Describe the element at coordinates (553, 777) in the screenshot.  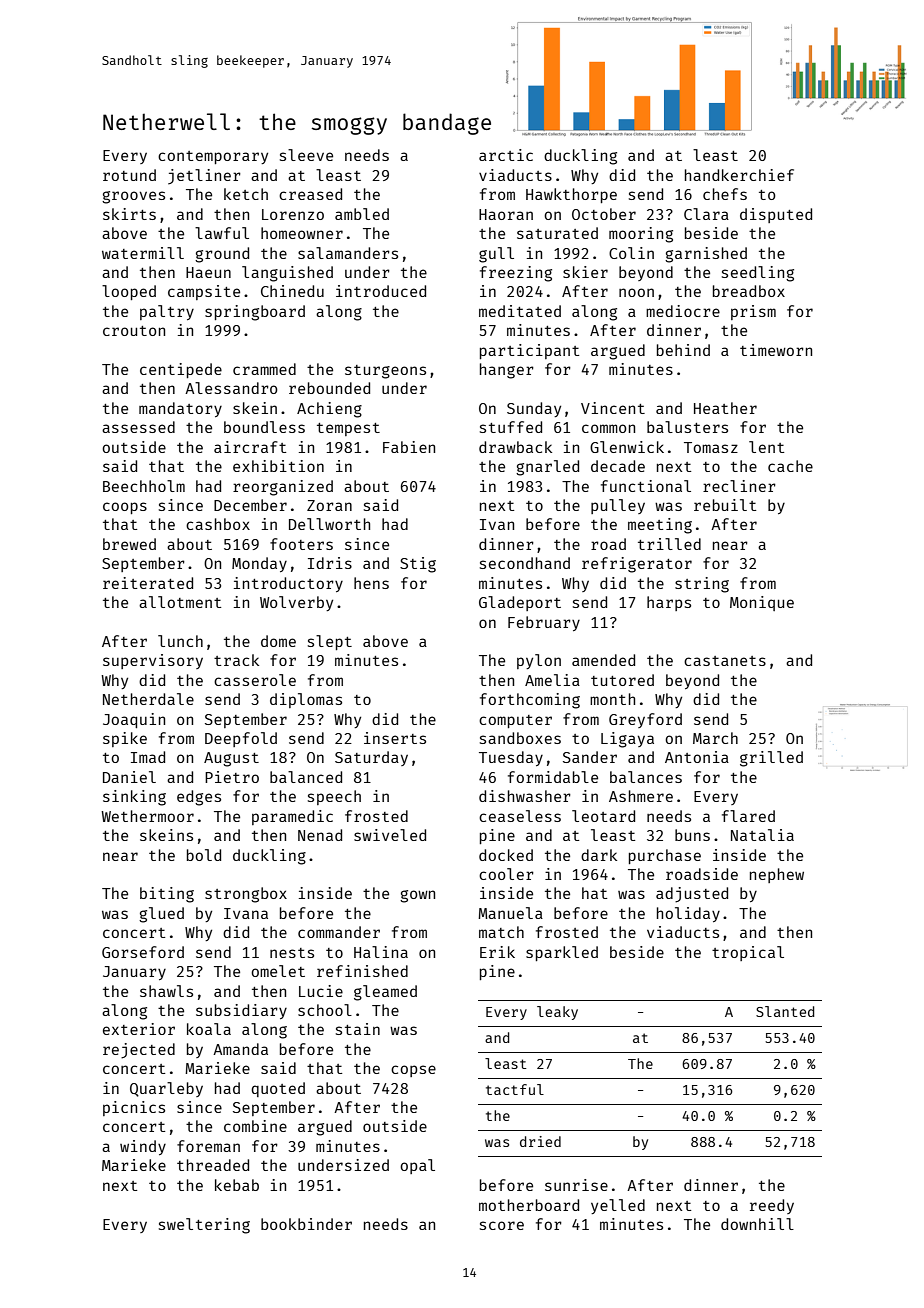
I see `formidable` at that location.
